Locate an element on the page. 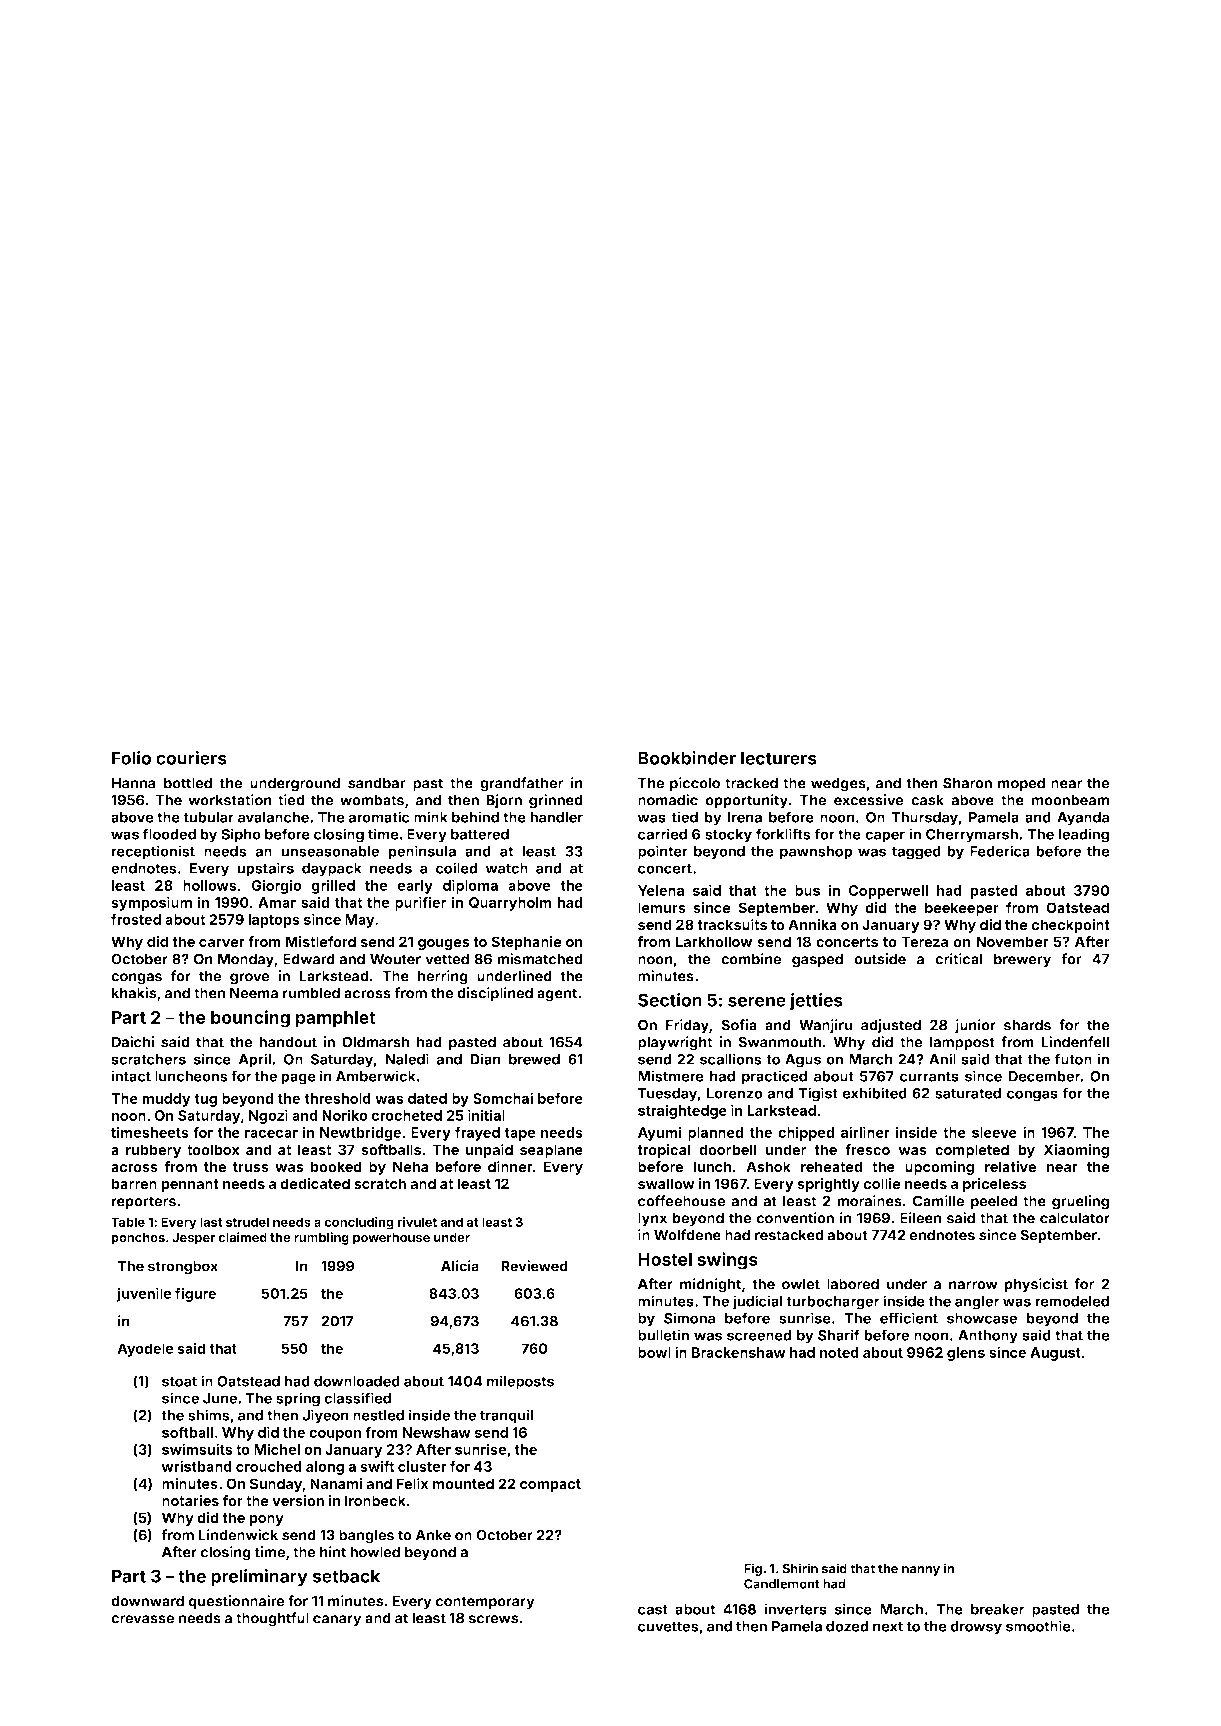 The height and width of the page is (1726, 1221). fresco is located at coordinates (867, 1150).
